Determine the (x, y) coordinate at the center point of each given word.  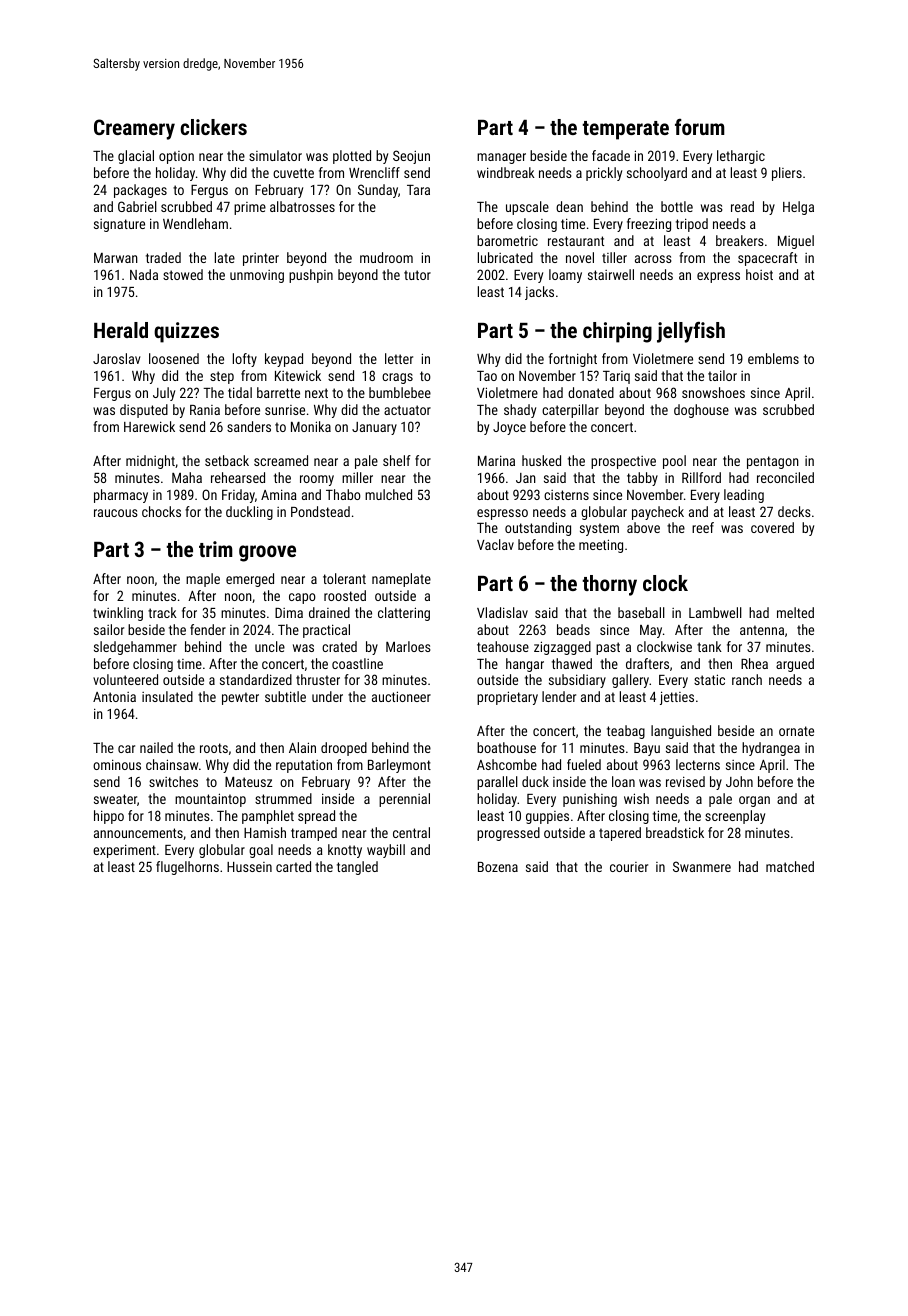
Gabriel (137, 206)
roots (214, 748)
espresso (502, 514)
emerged (250, 580)
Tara (418, 189)
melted (795, 612)
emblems (773, 358)
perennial (404, 800)
